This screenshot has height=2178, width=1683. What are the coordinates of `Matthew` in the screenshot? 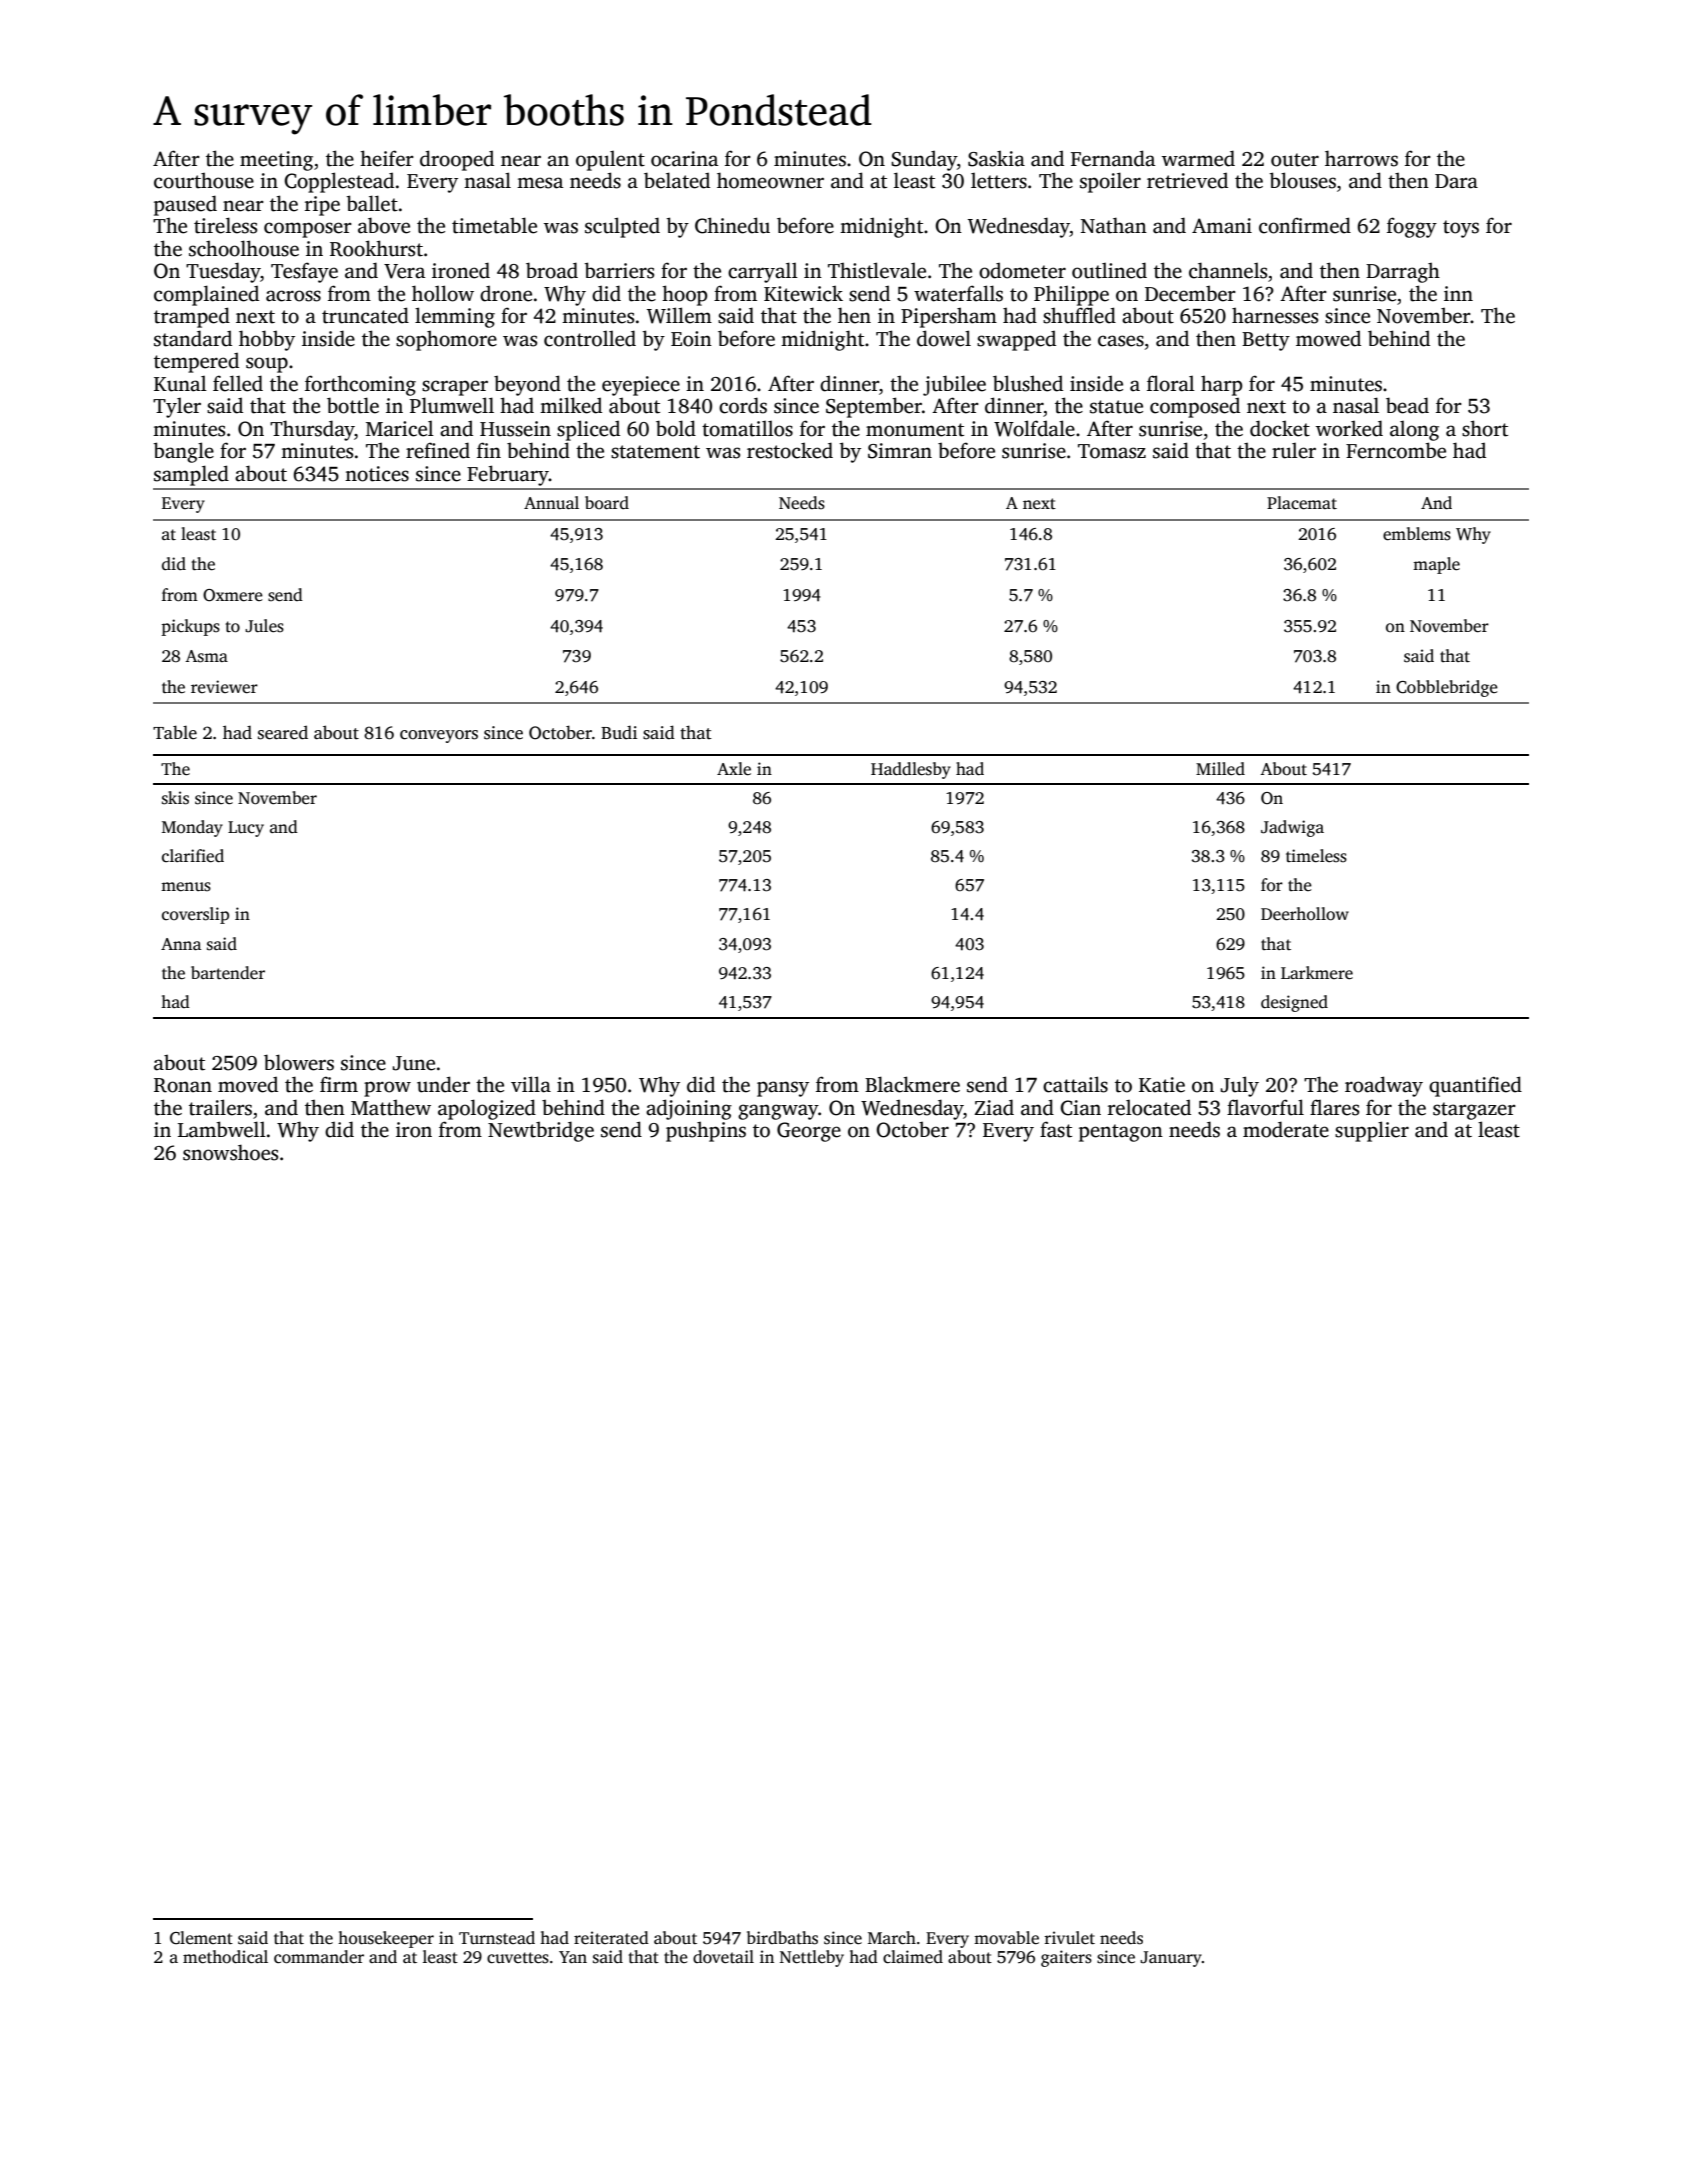 It's located at (391, 1107).
